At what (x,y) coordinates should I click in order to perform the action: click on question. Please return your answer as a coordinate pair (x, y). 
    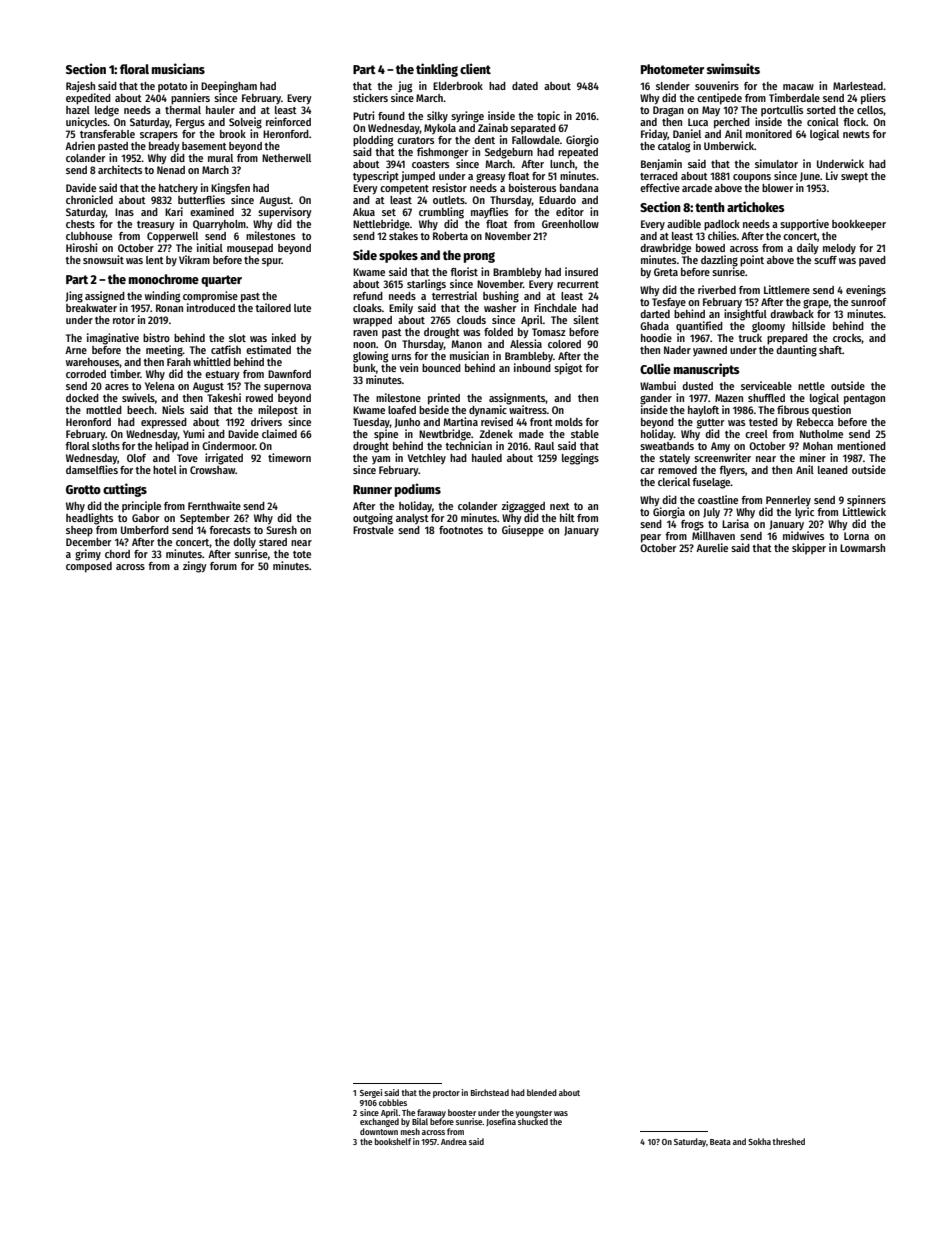
    Looking at the image, I should click on (831, 411).
